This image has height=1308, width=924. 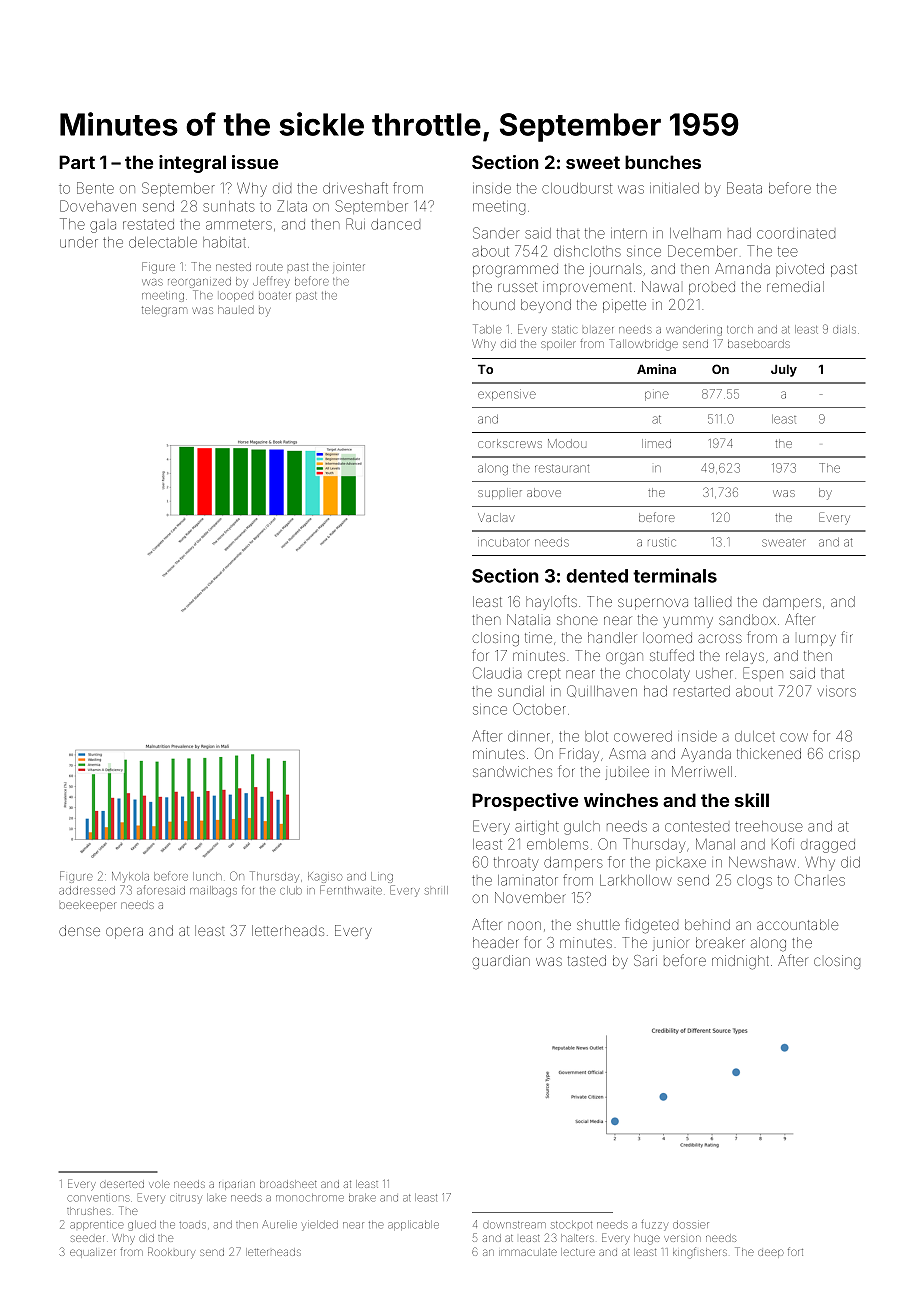 What do you see at coordinates (663, 162) in the image?
I see `bunches` at bounding box center [663, 162].
